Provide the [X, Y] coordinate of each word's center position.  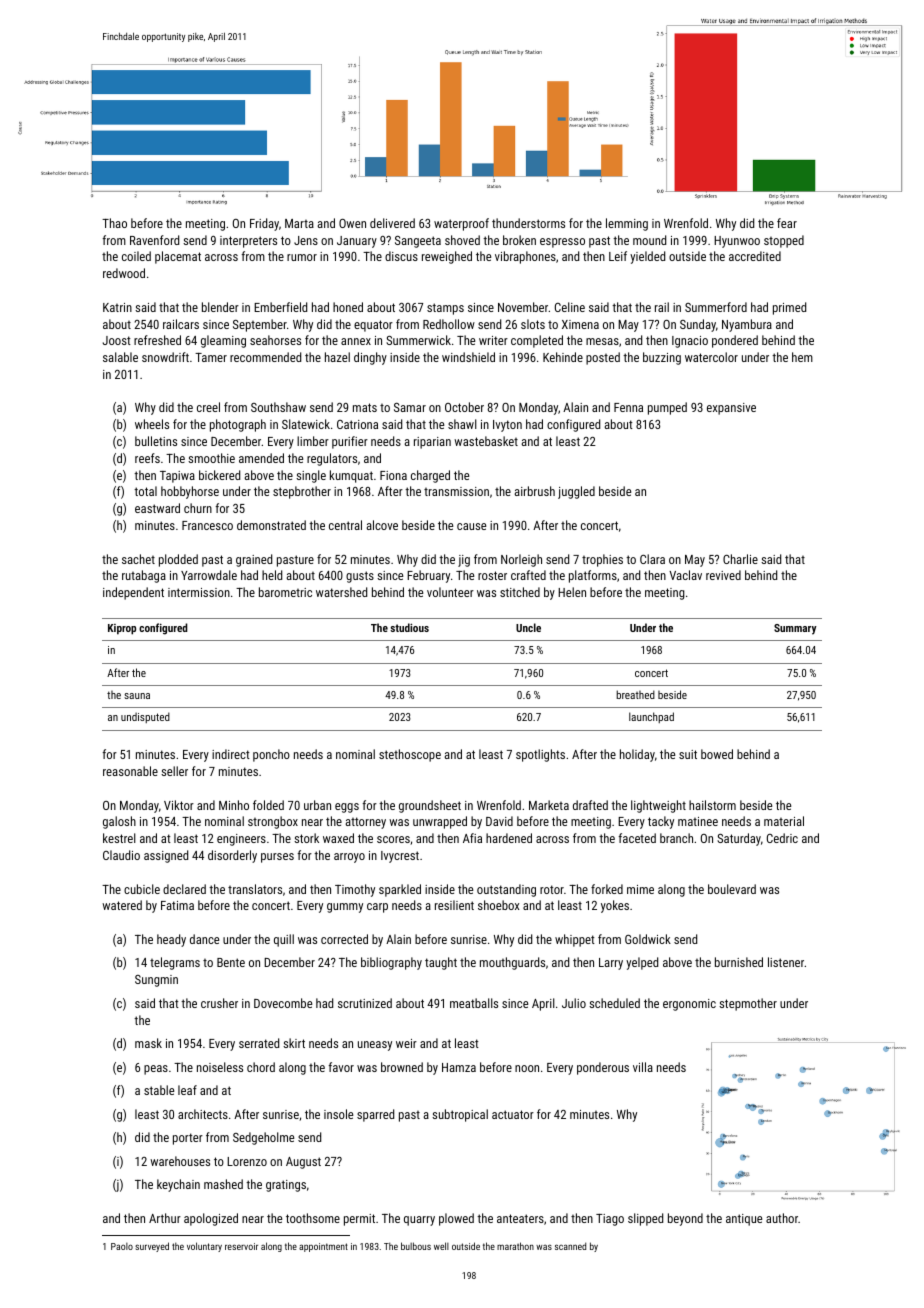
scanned [570, 1246]
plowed [456, 1219]
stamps [445, 309]
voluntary [204, 1247]
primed [789, 308]
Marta [299, 223]
